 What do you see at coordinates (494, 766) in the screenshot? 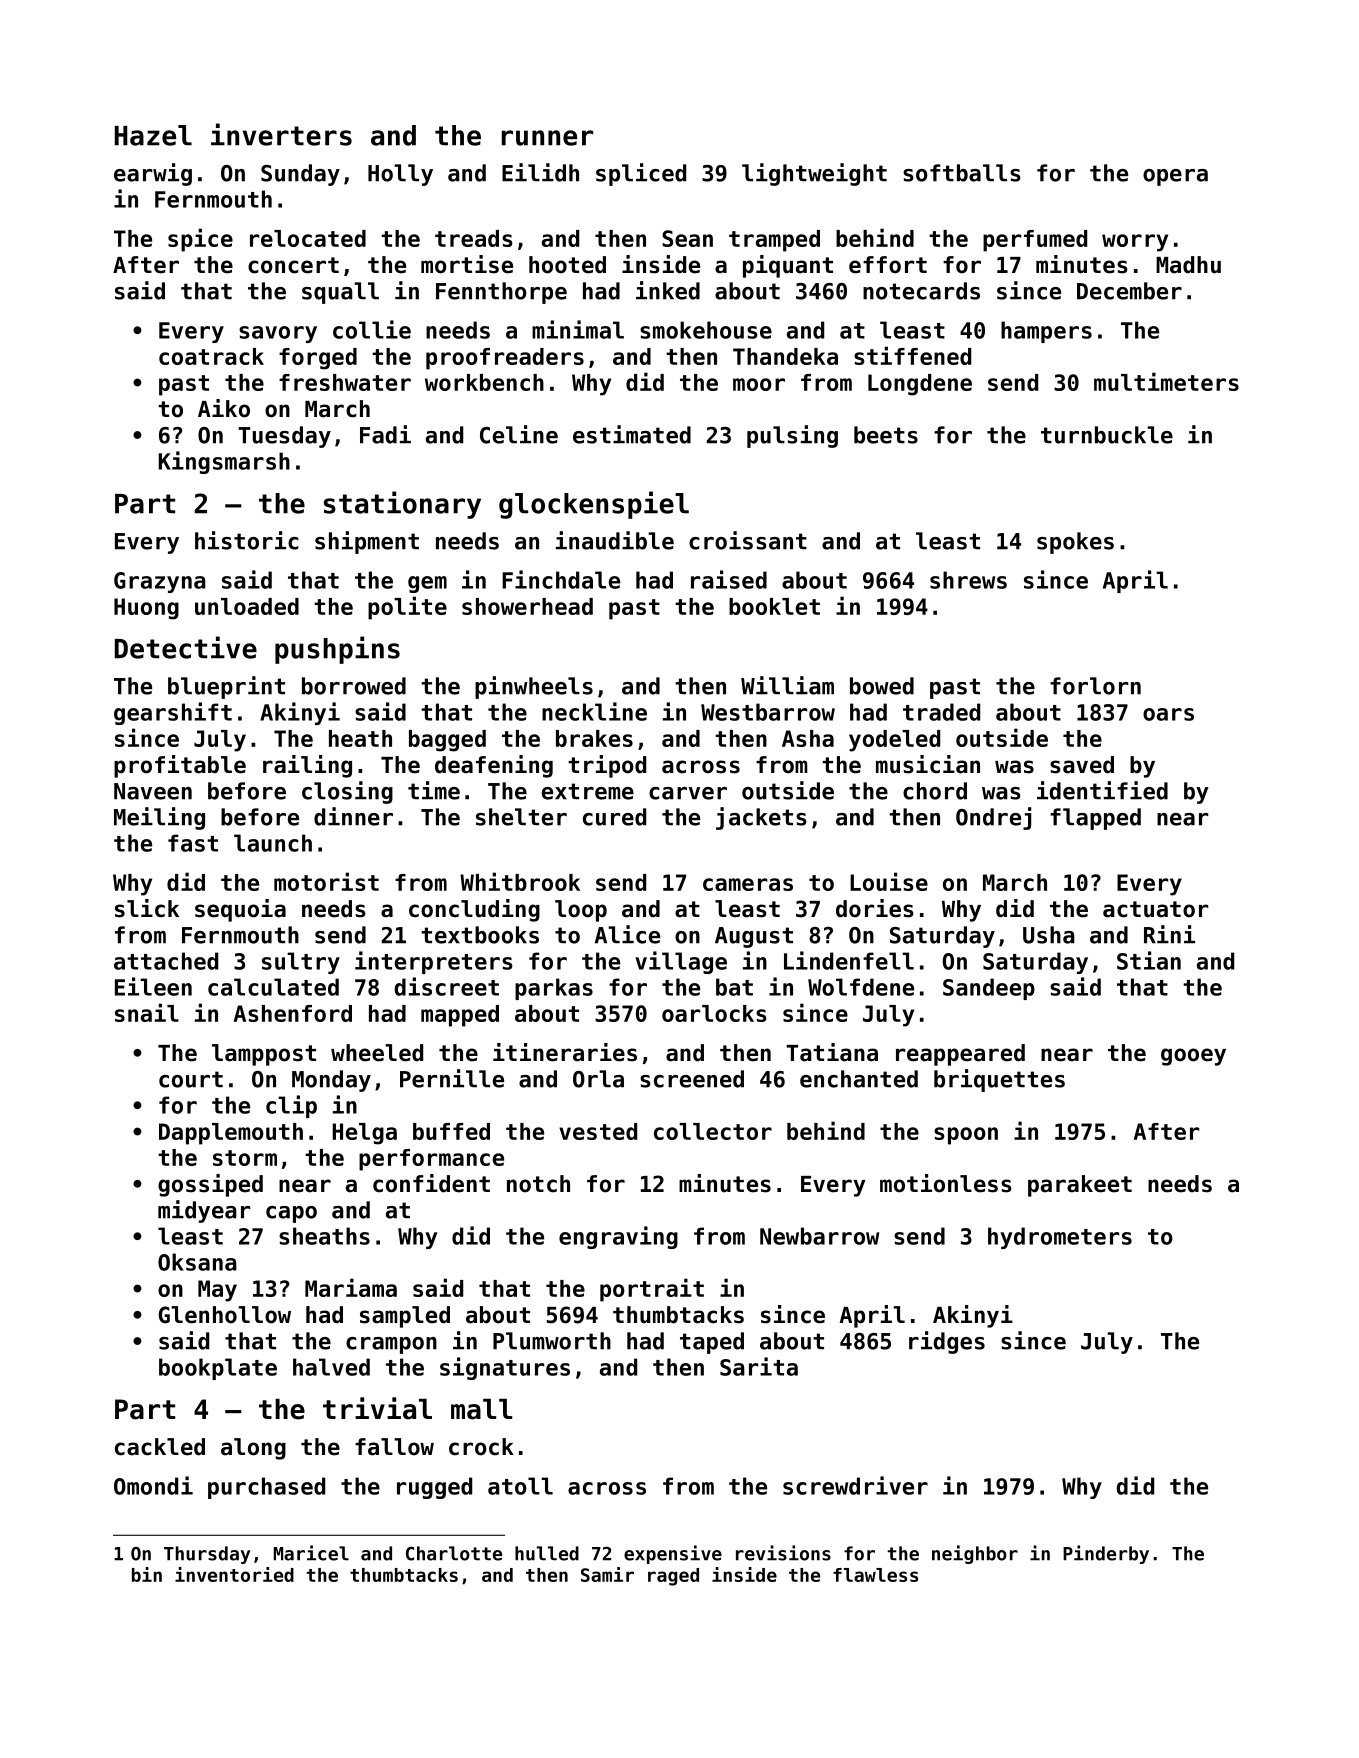
I see `deafening` at bounding box center [494, 766].
